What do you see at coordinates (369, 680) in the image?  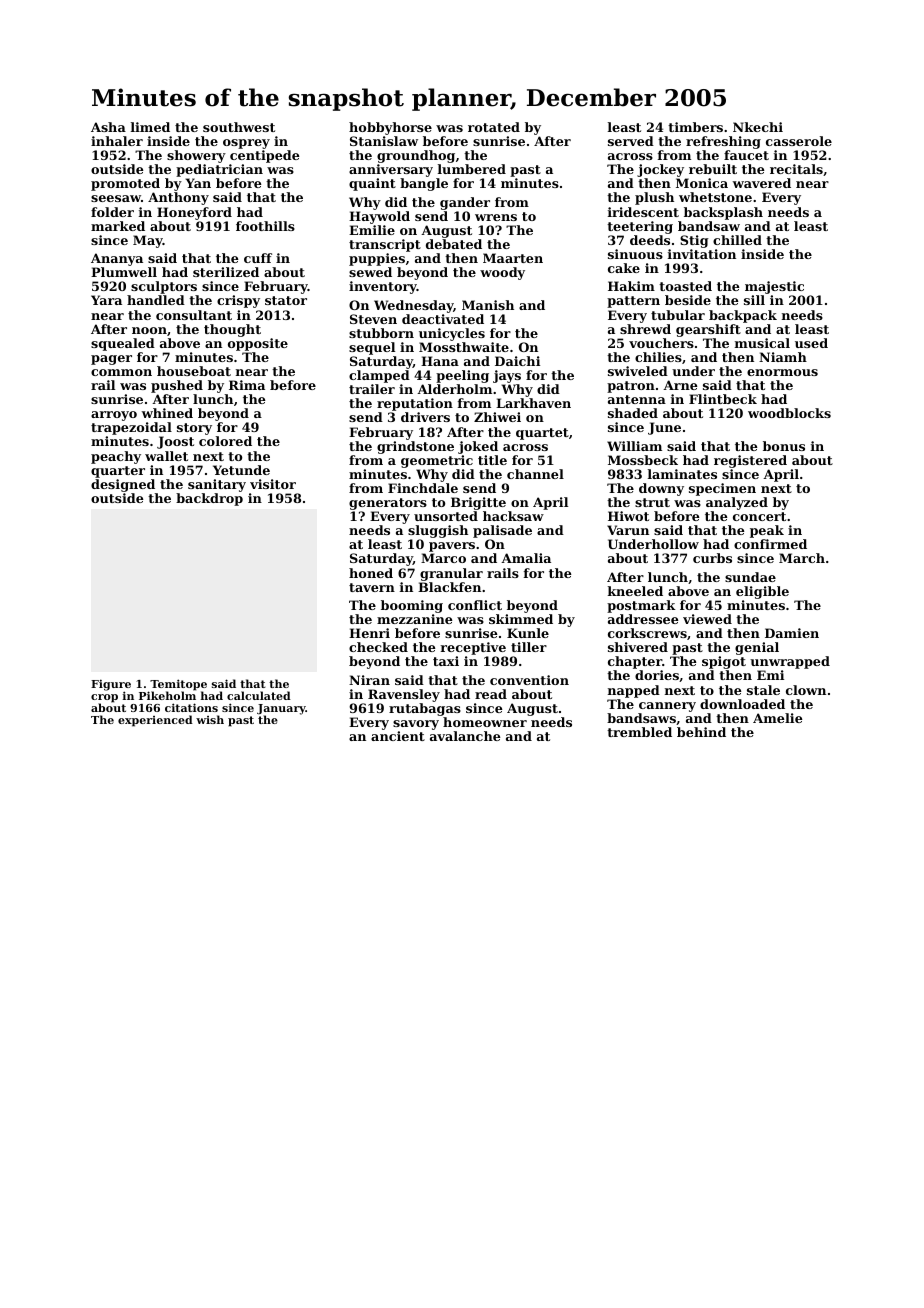 I see `Niran` at bounding box center [369, 680].
